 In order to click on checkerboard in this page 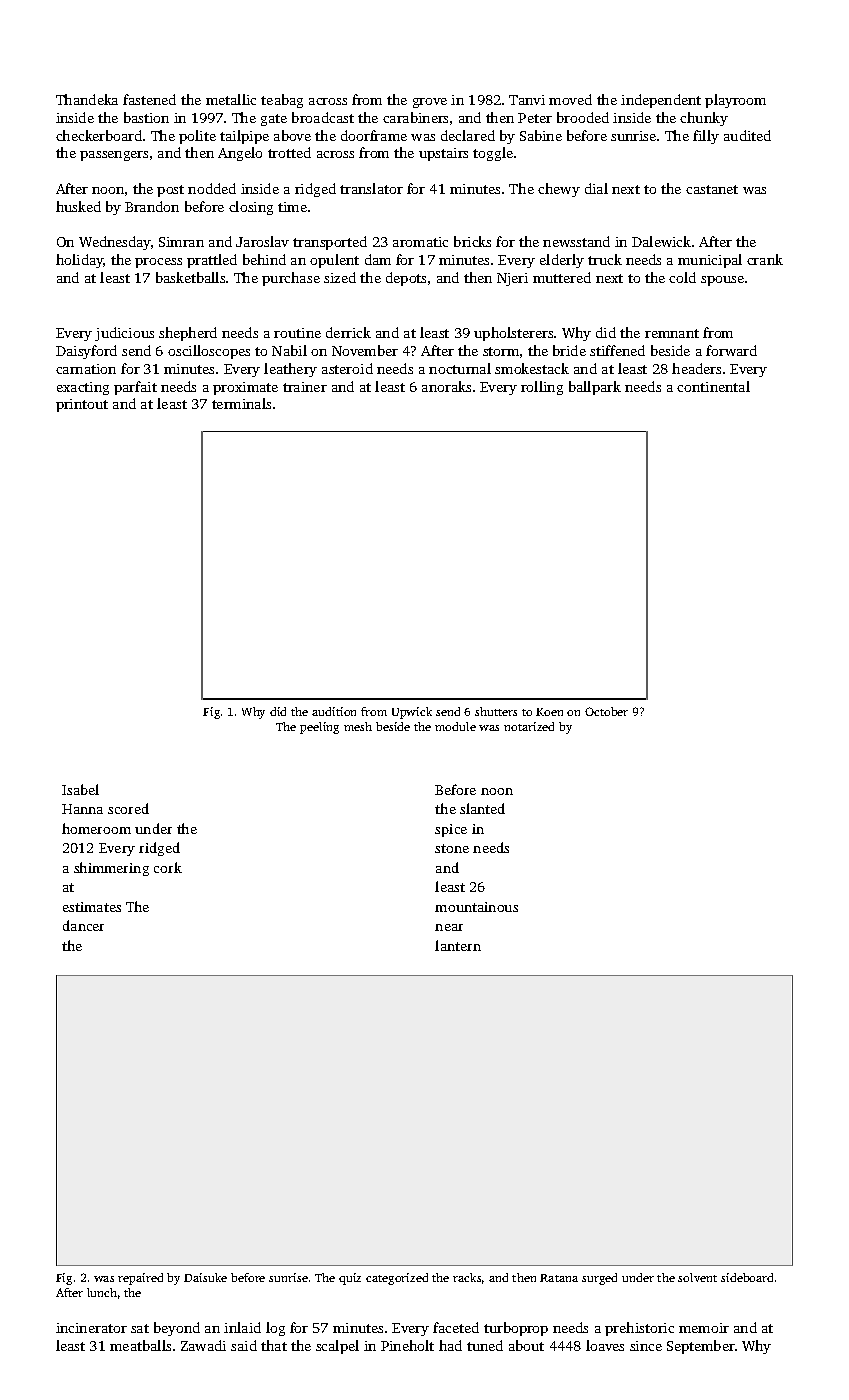, I will do `click(99, 135)`.
